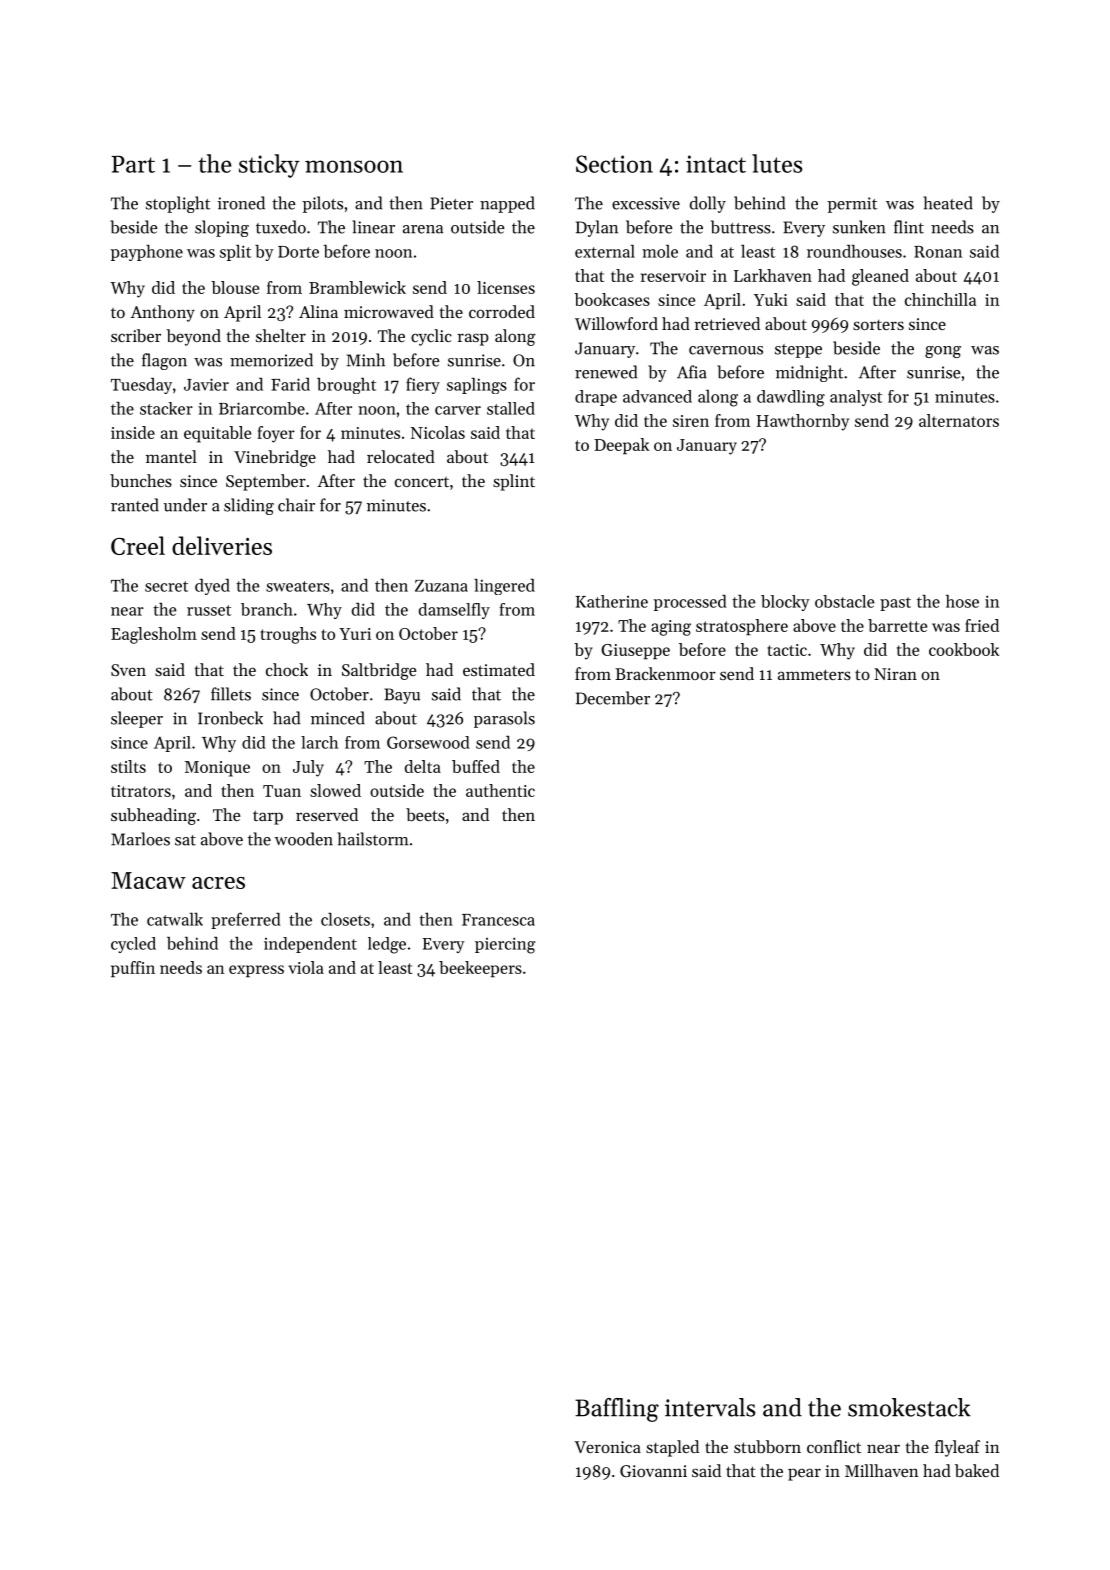 The height and width of the page is (1570, 1110). I want to click on beekeepers, so click(480, 969).
